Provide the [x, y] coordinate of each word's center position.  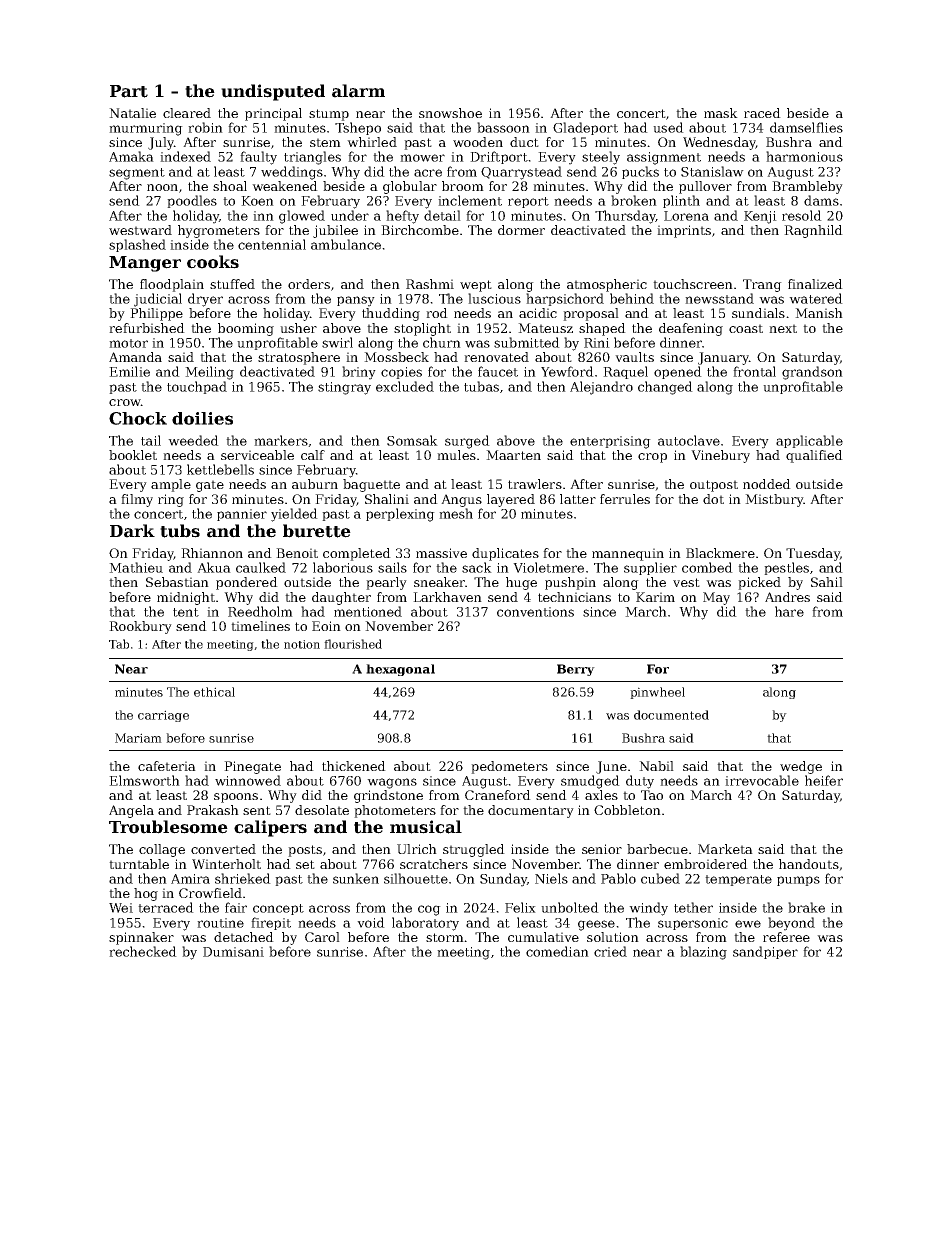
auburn [315, 484]
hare [789, 611]
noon [162, 187]
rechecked [143, 951]
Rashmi [430, 284]
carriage [163, 716]
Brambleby [807, 187]
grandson [812, 373]
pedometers [509, 767]
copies [401, 373]
